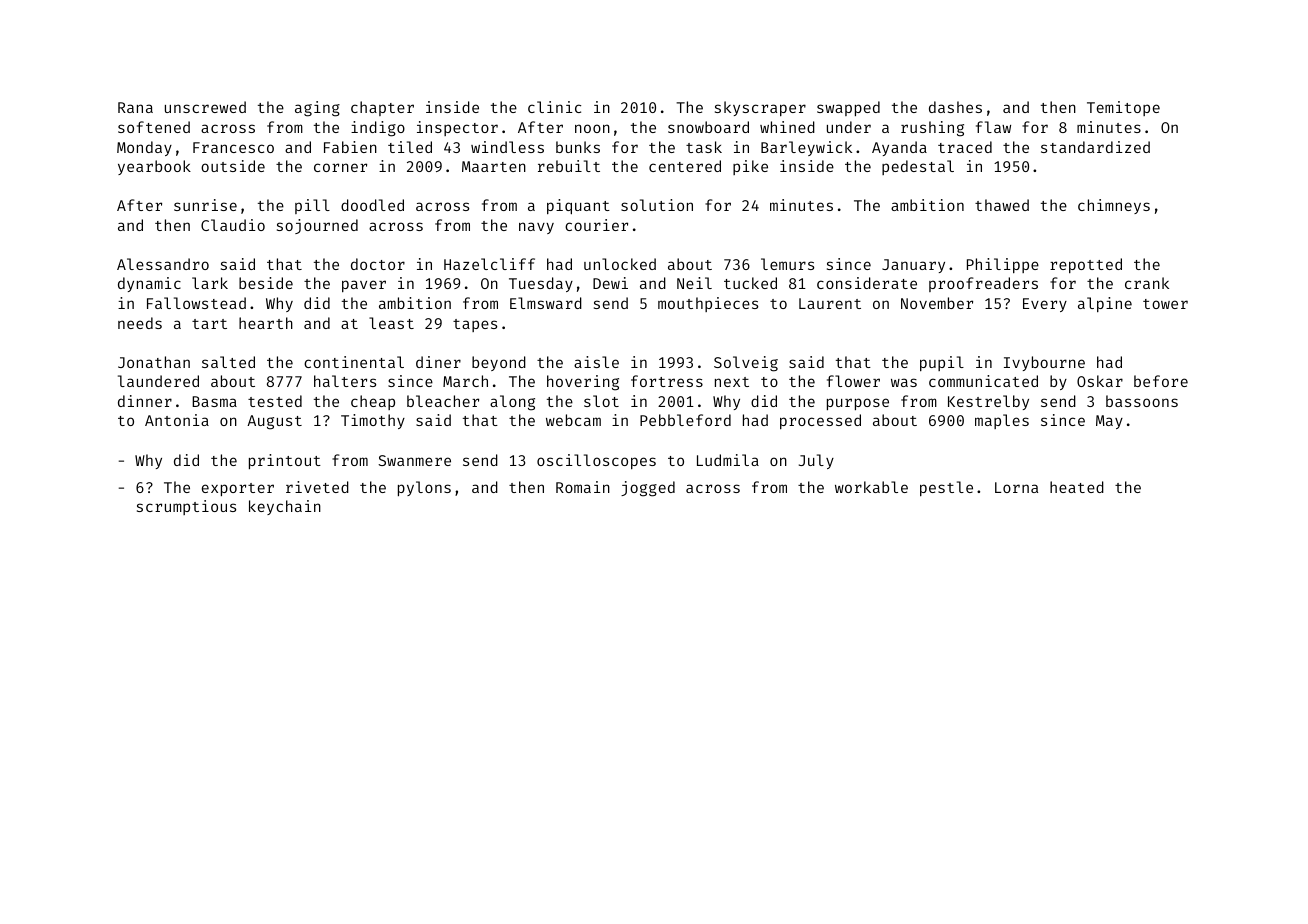  Describe the element at coordinates (536, 228) in the document. I see `navy` at that location.
